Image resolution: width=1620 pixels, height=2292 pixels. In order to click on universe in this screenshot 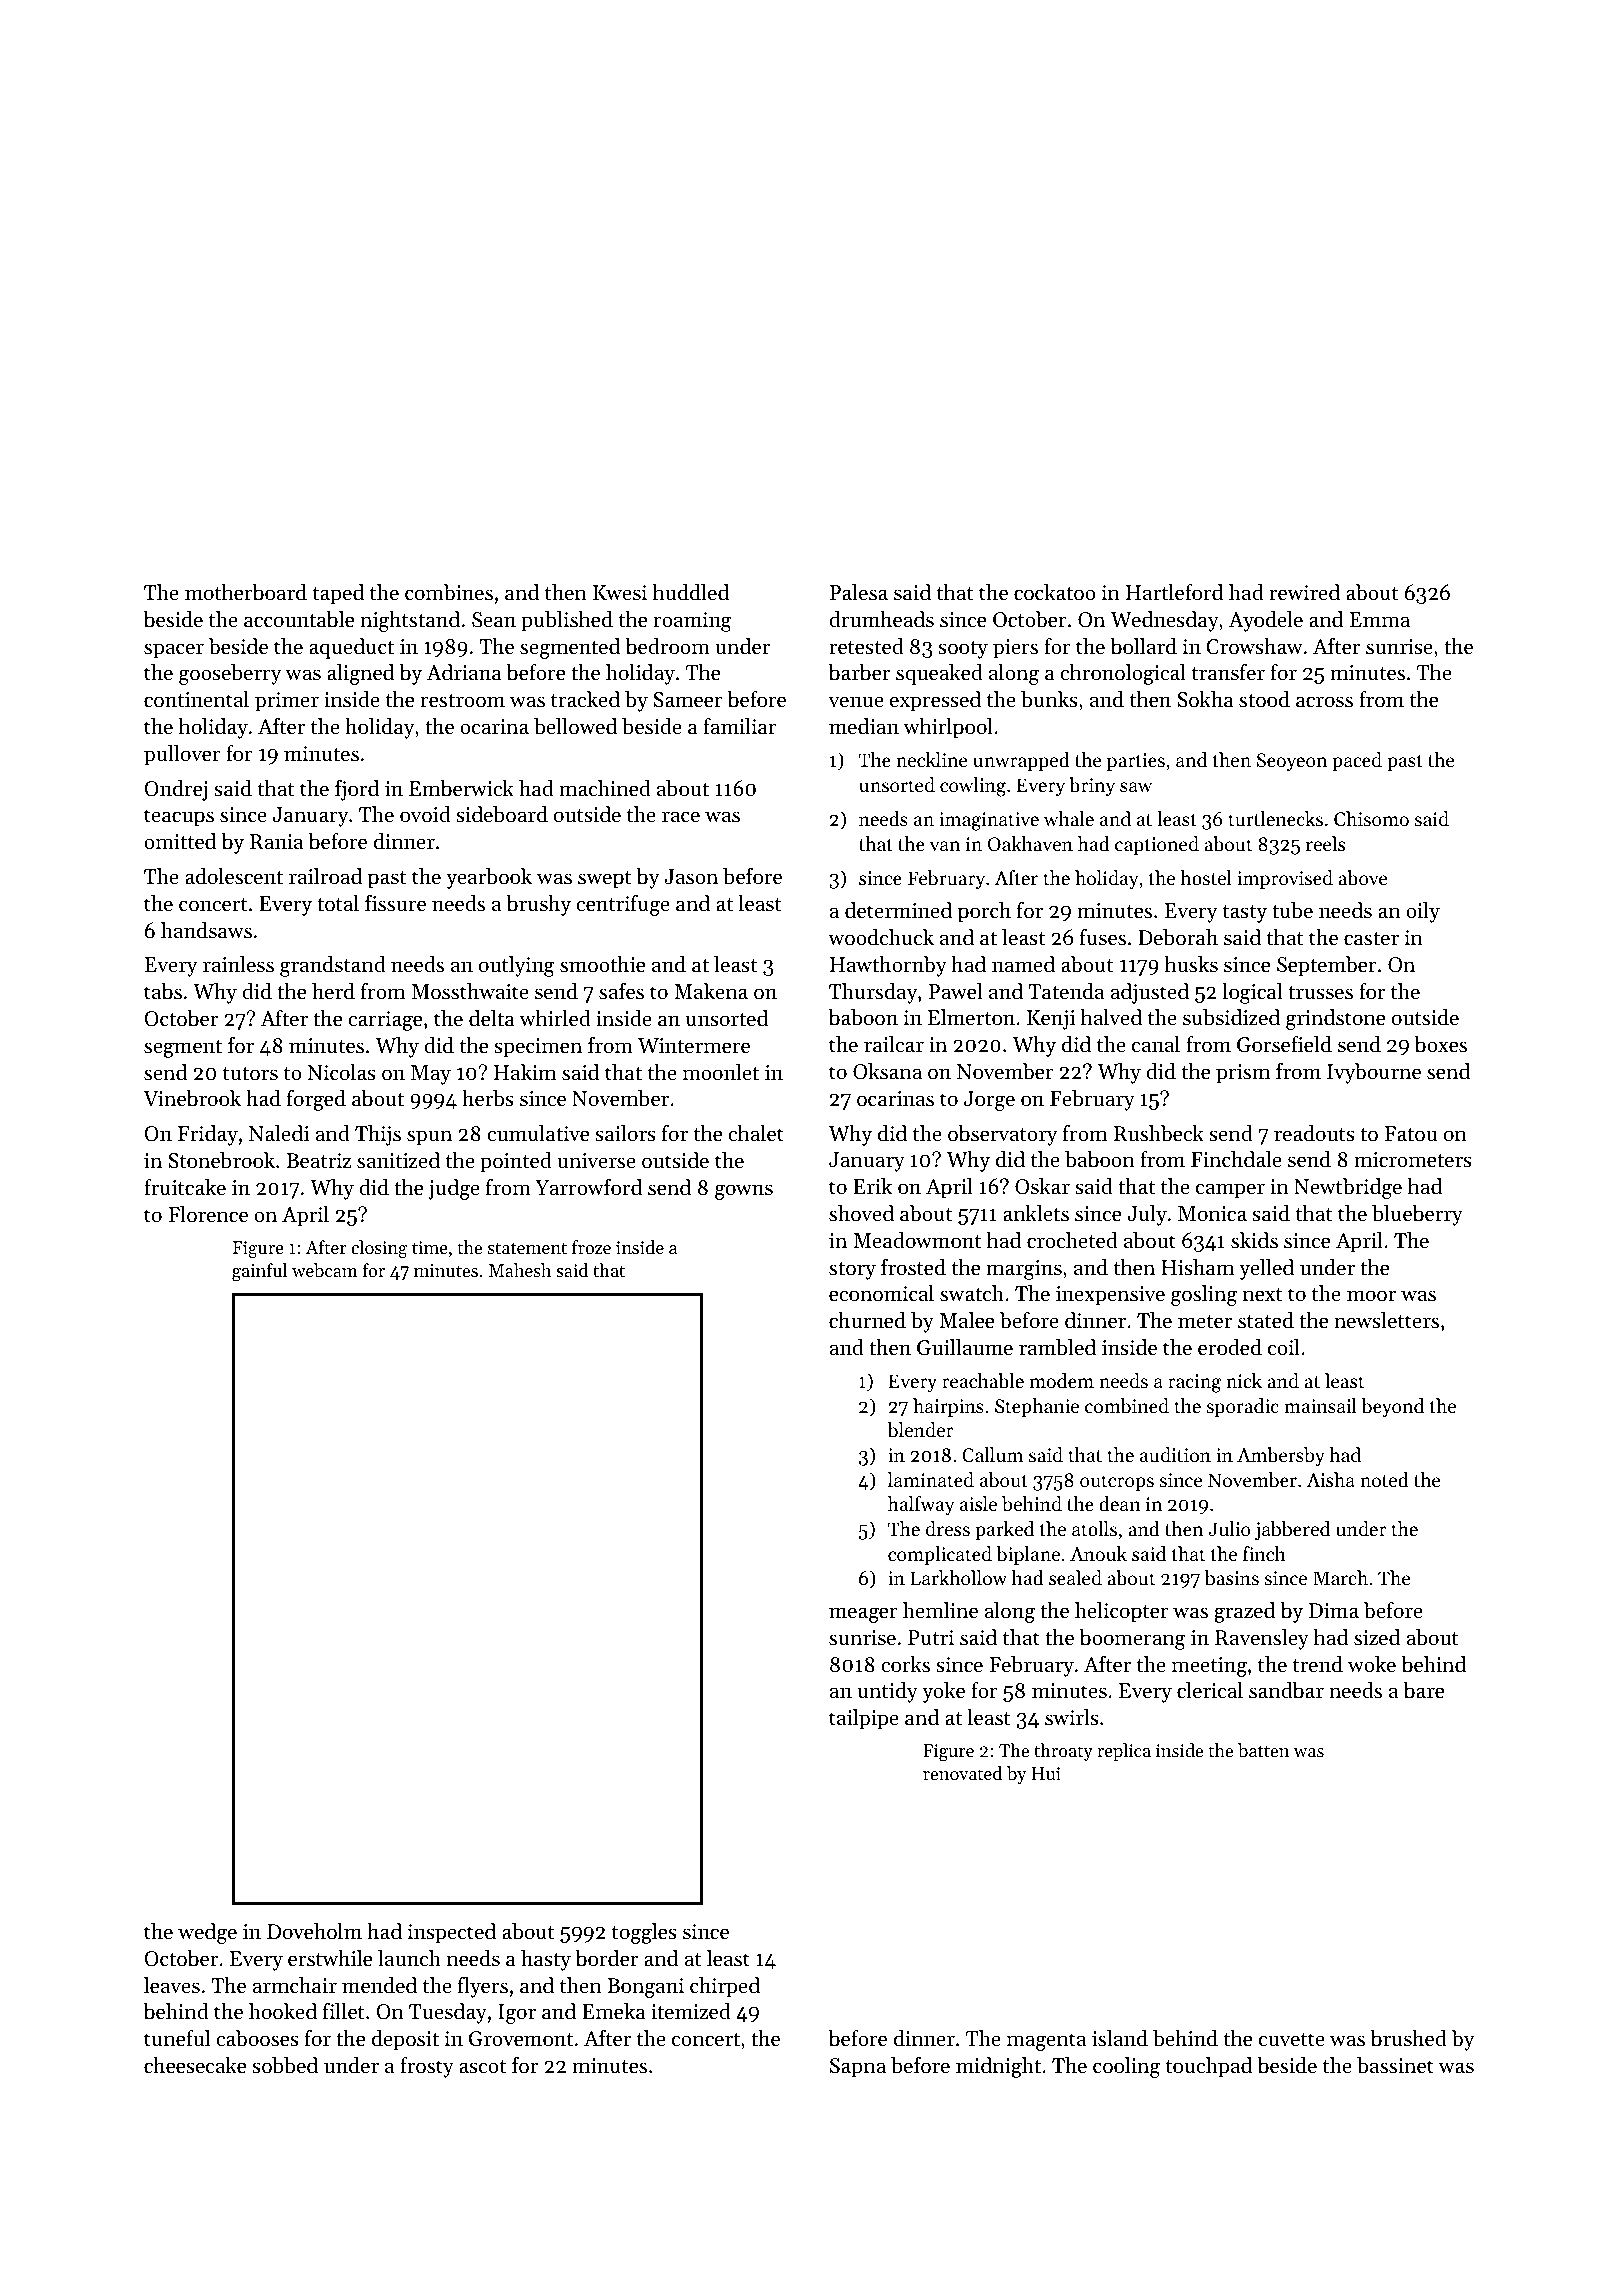, I will do `click(596, 1161)`.
